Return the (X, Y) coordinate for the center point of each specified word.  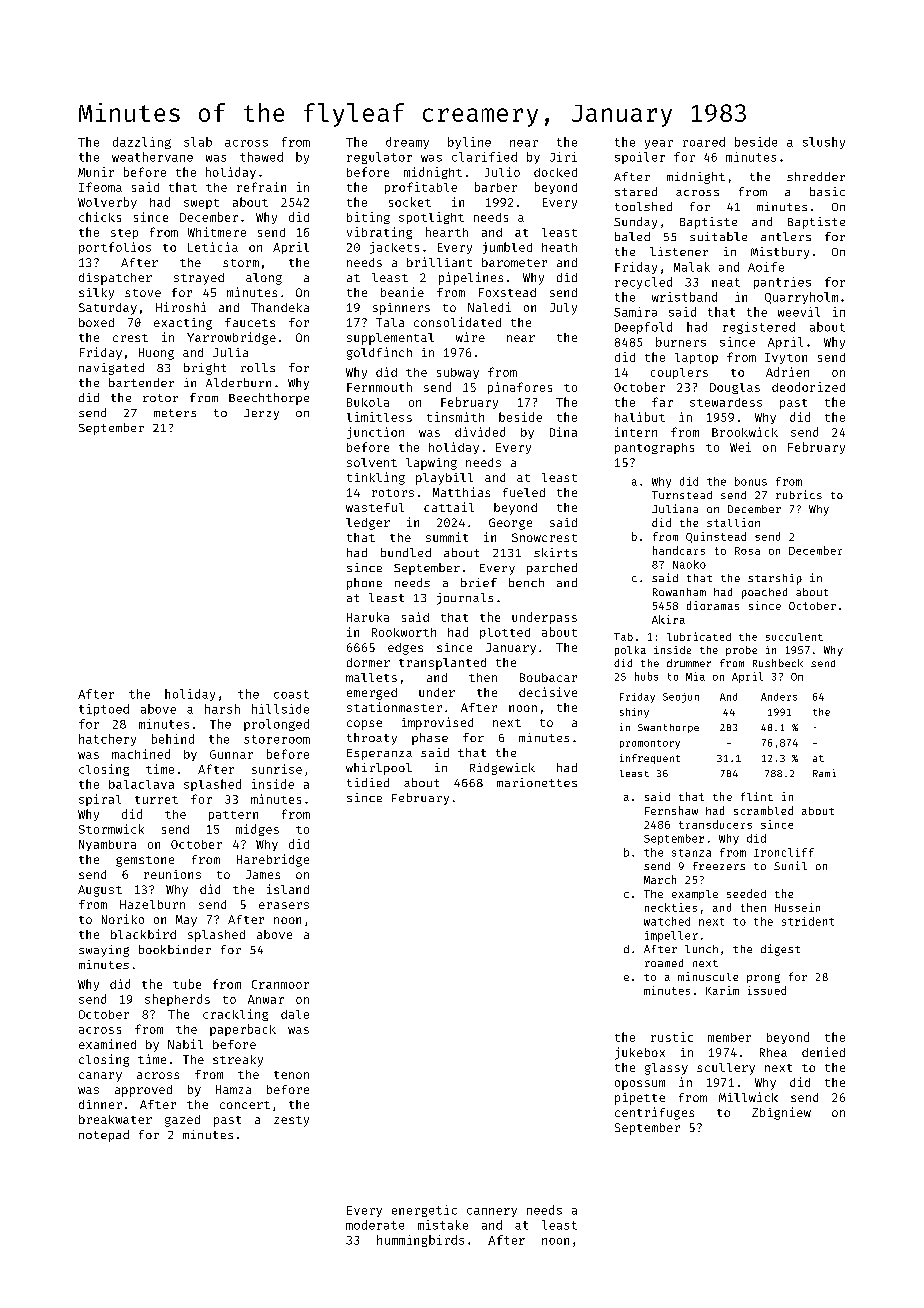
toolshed (643, 206)
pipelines (471, 278)
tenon (291, 1075)
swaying (104, 951)
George (510, 524)
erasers (284, 905)
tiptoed (104, 710)
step (124, 234)
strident (808, 921)
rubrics (799, 494)
